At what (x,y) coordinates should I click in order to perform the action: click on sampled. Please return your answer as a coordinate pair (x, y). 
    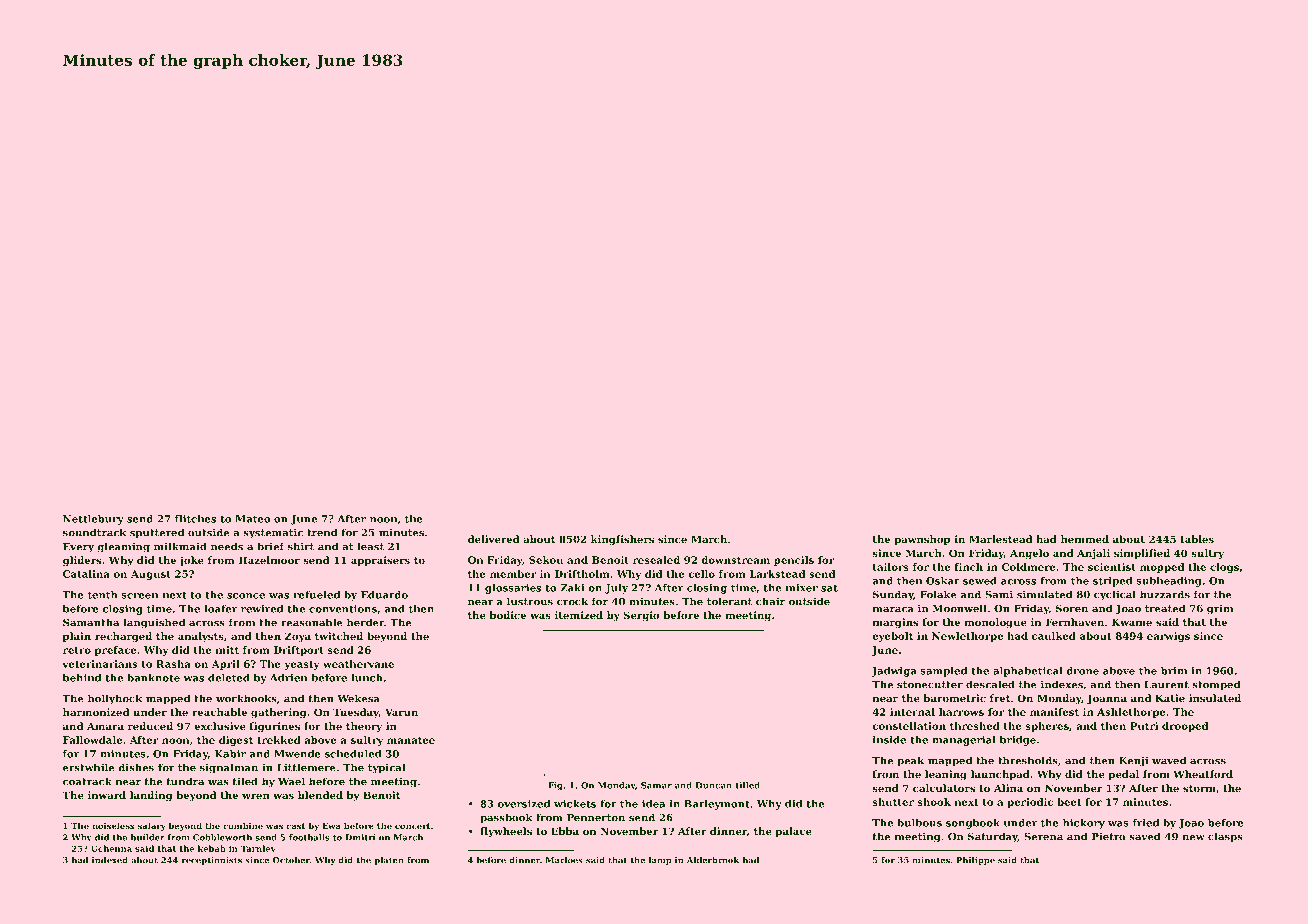
    Looking at the image, I should click on (943, 672).
